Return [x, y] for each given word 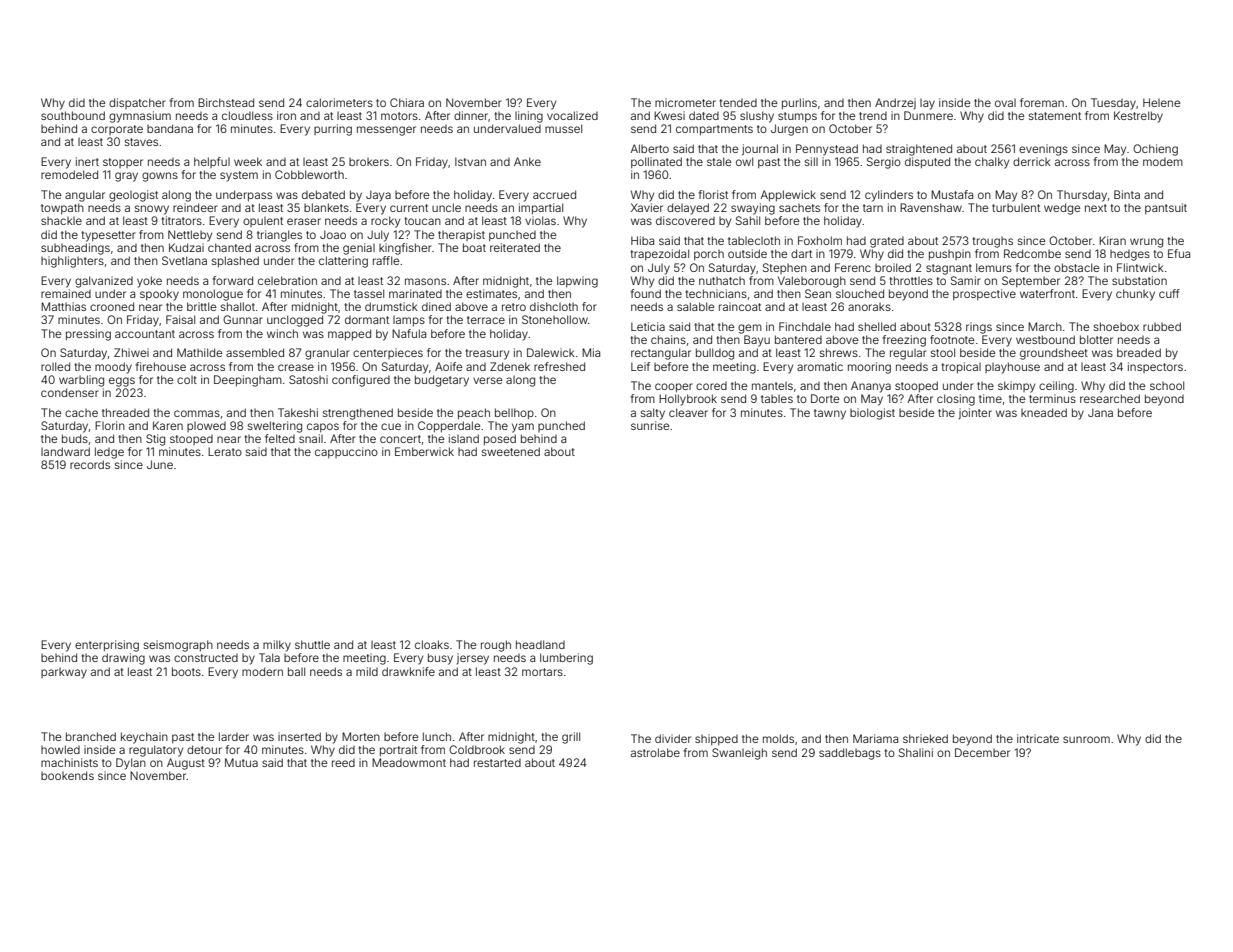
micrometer [685, 102]
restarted [497, 763]
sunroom [1086, 739]
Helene [1161, 102]
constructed [206, 658]
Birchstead [226, 102]
